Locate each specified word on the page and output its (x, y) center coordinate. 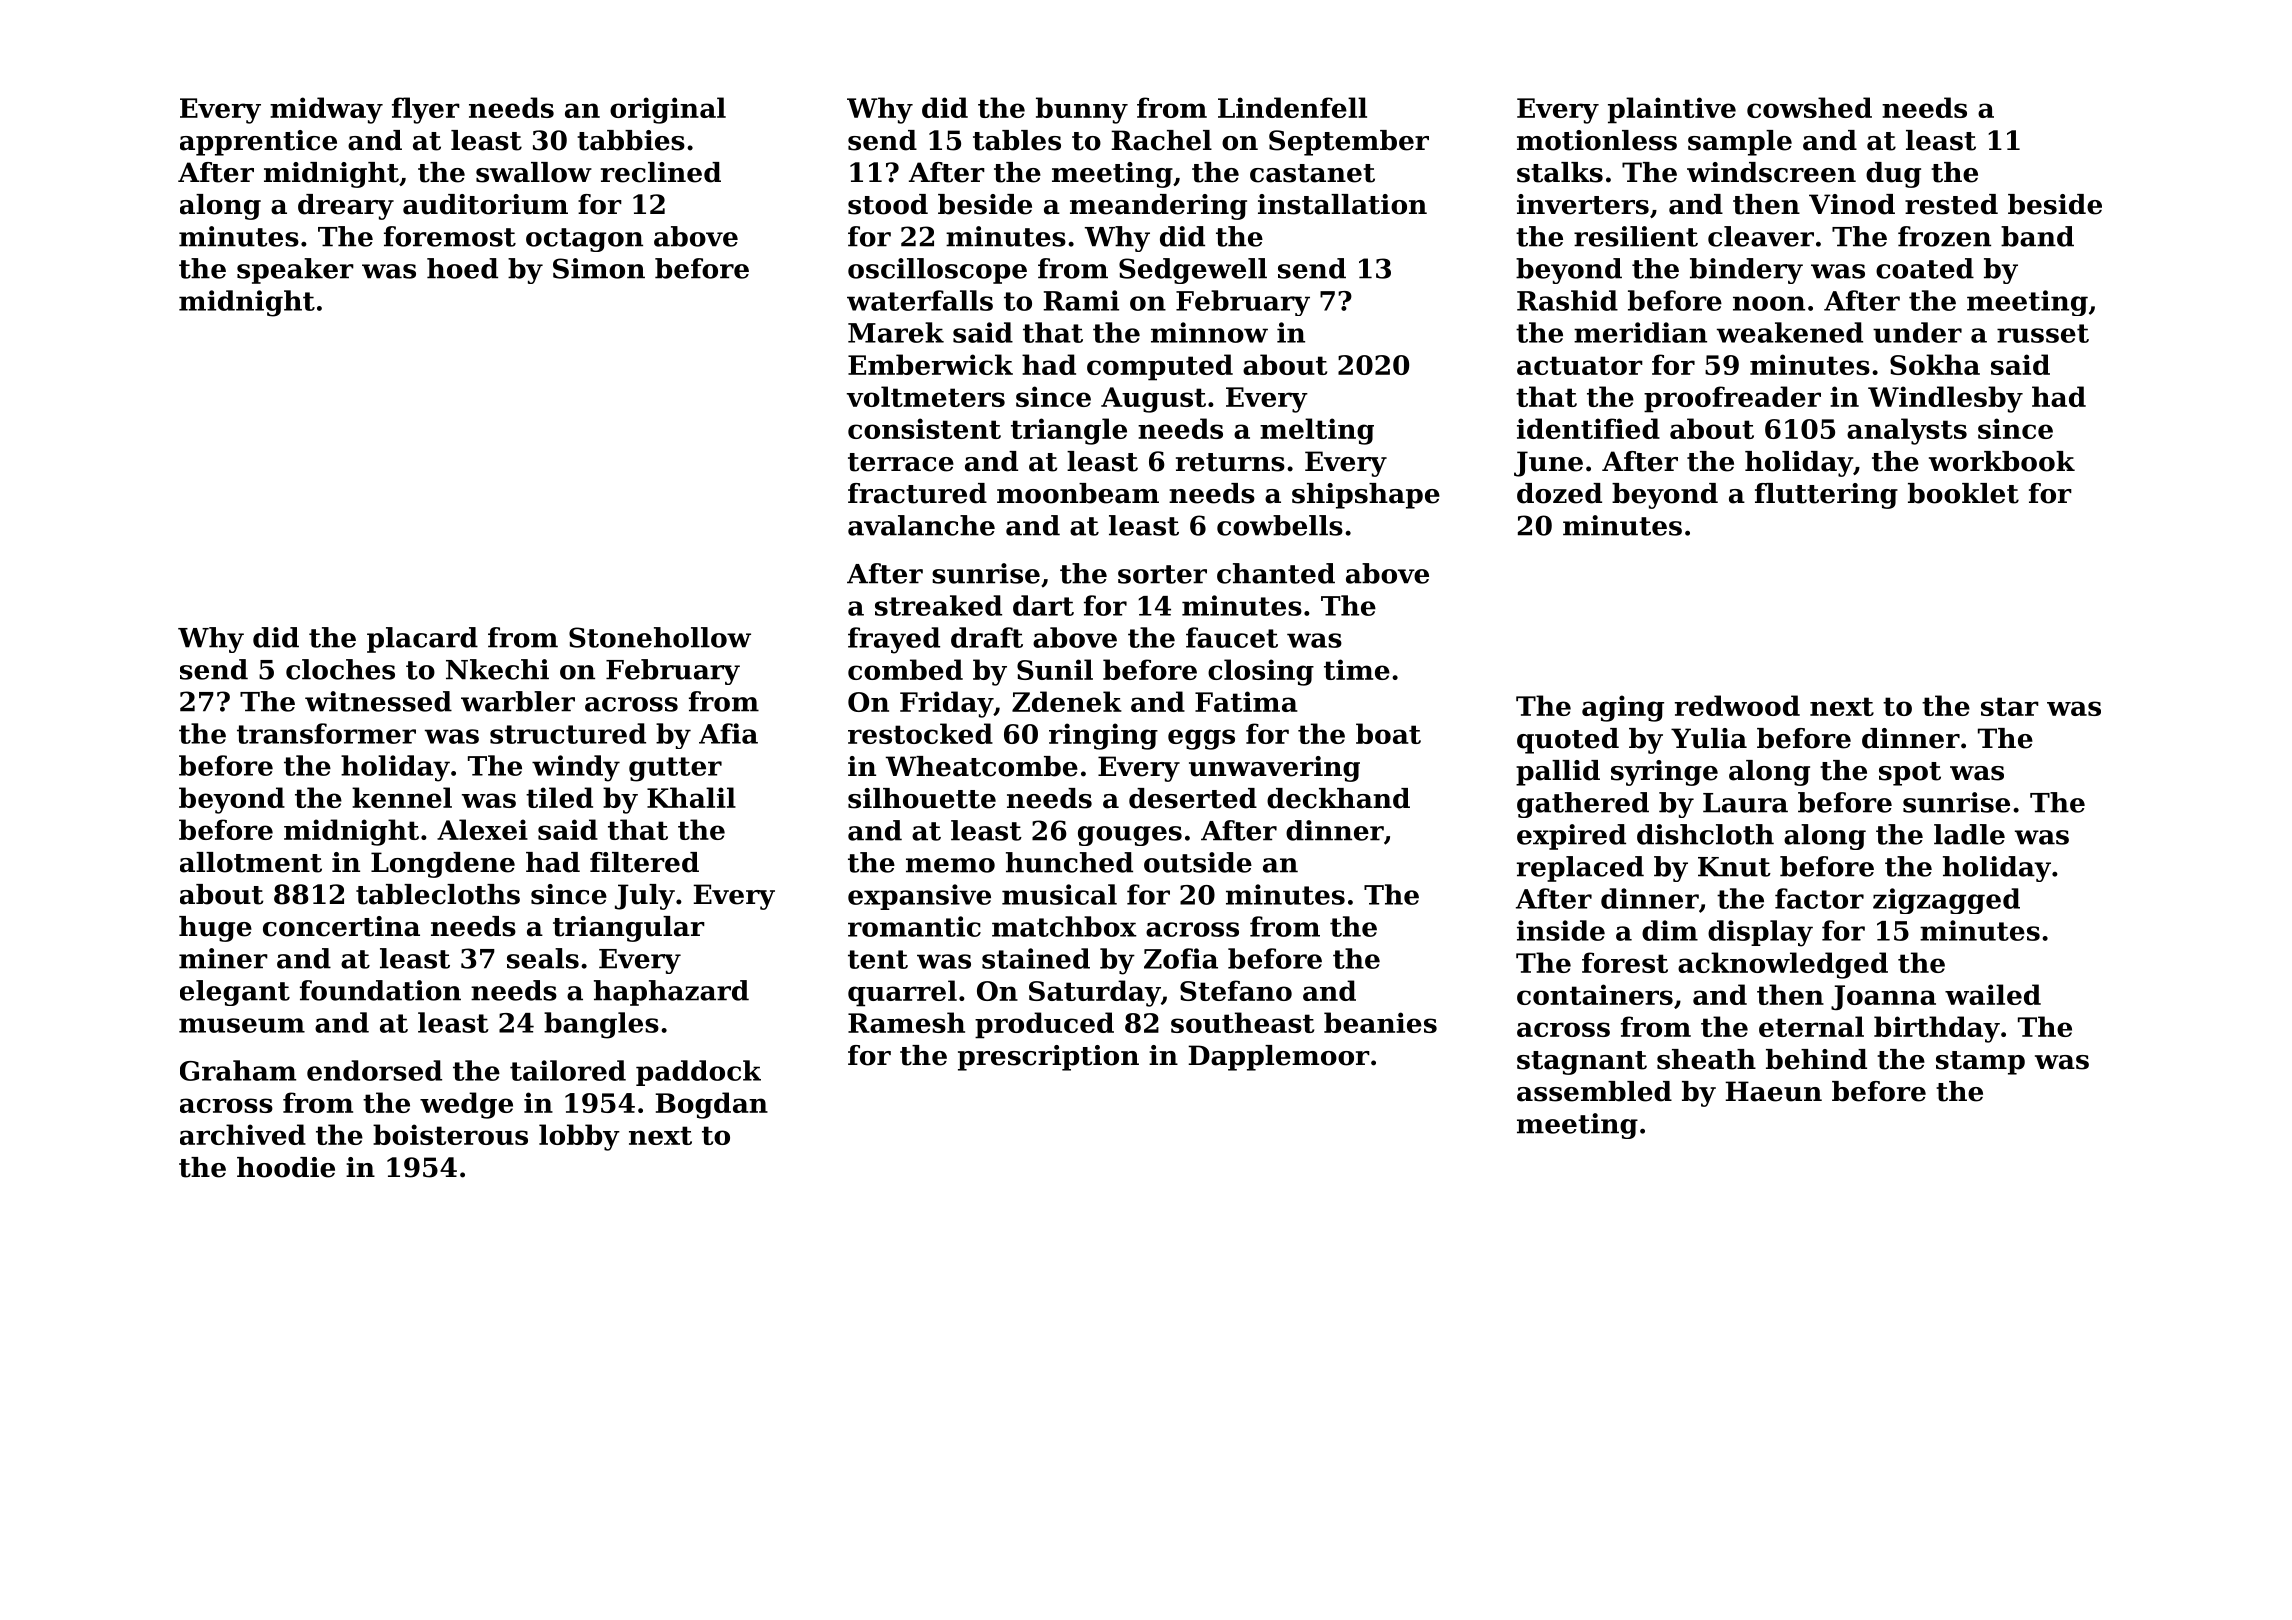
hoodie (286, 1167)
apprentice (258, 143)
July (645, 897)
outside (1198, 862)
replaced (1580, 869)
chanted (1276, 573)
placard (422, 640)
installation (1342, 204)
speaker (295, 271)
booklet (1963, 493)
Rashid (1567, 300)
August (1153, 400)
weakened (1790, 332)
